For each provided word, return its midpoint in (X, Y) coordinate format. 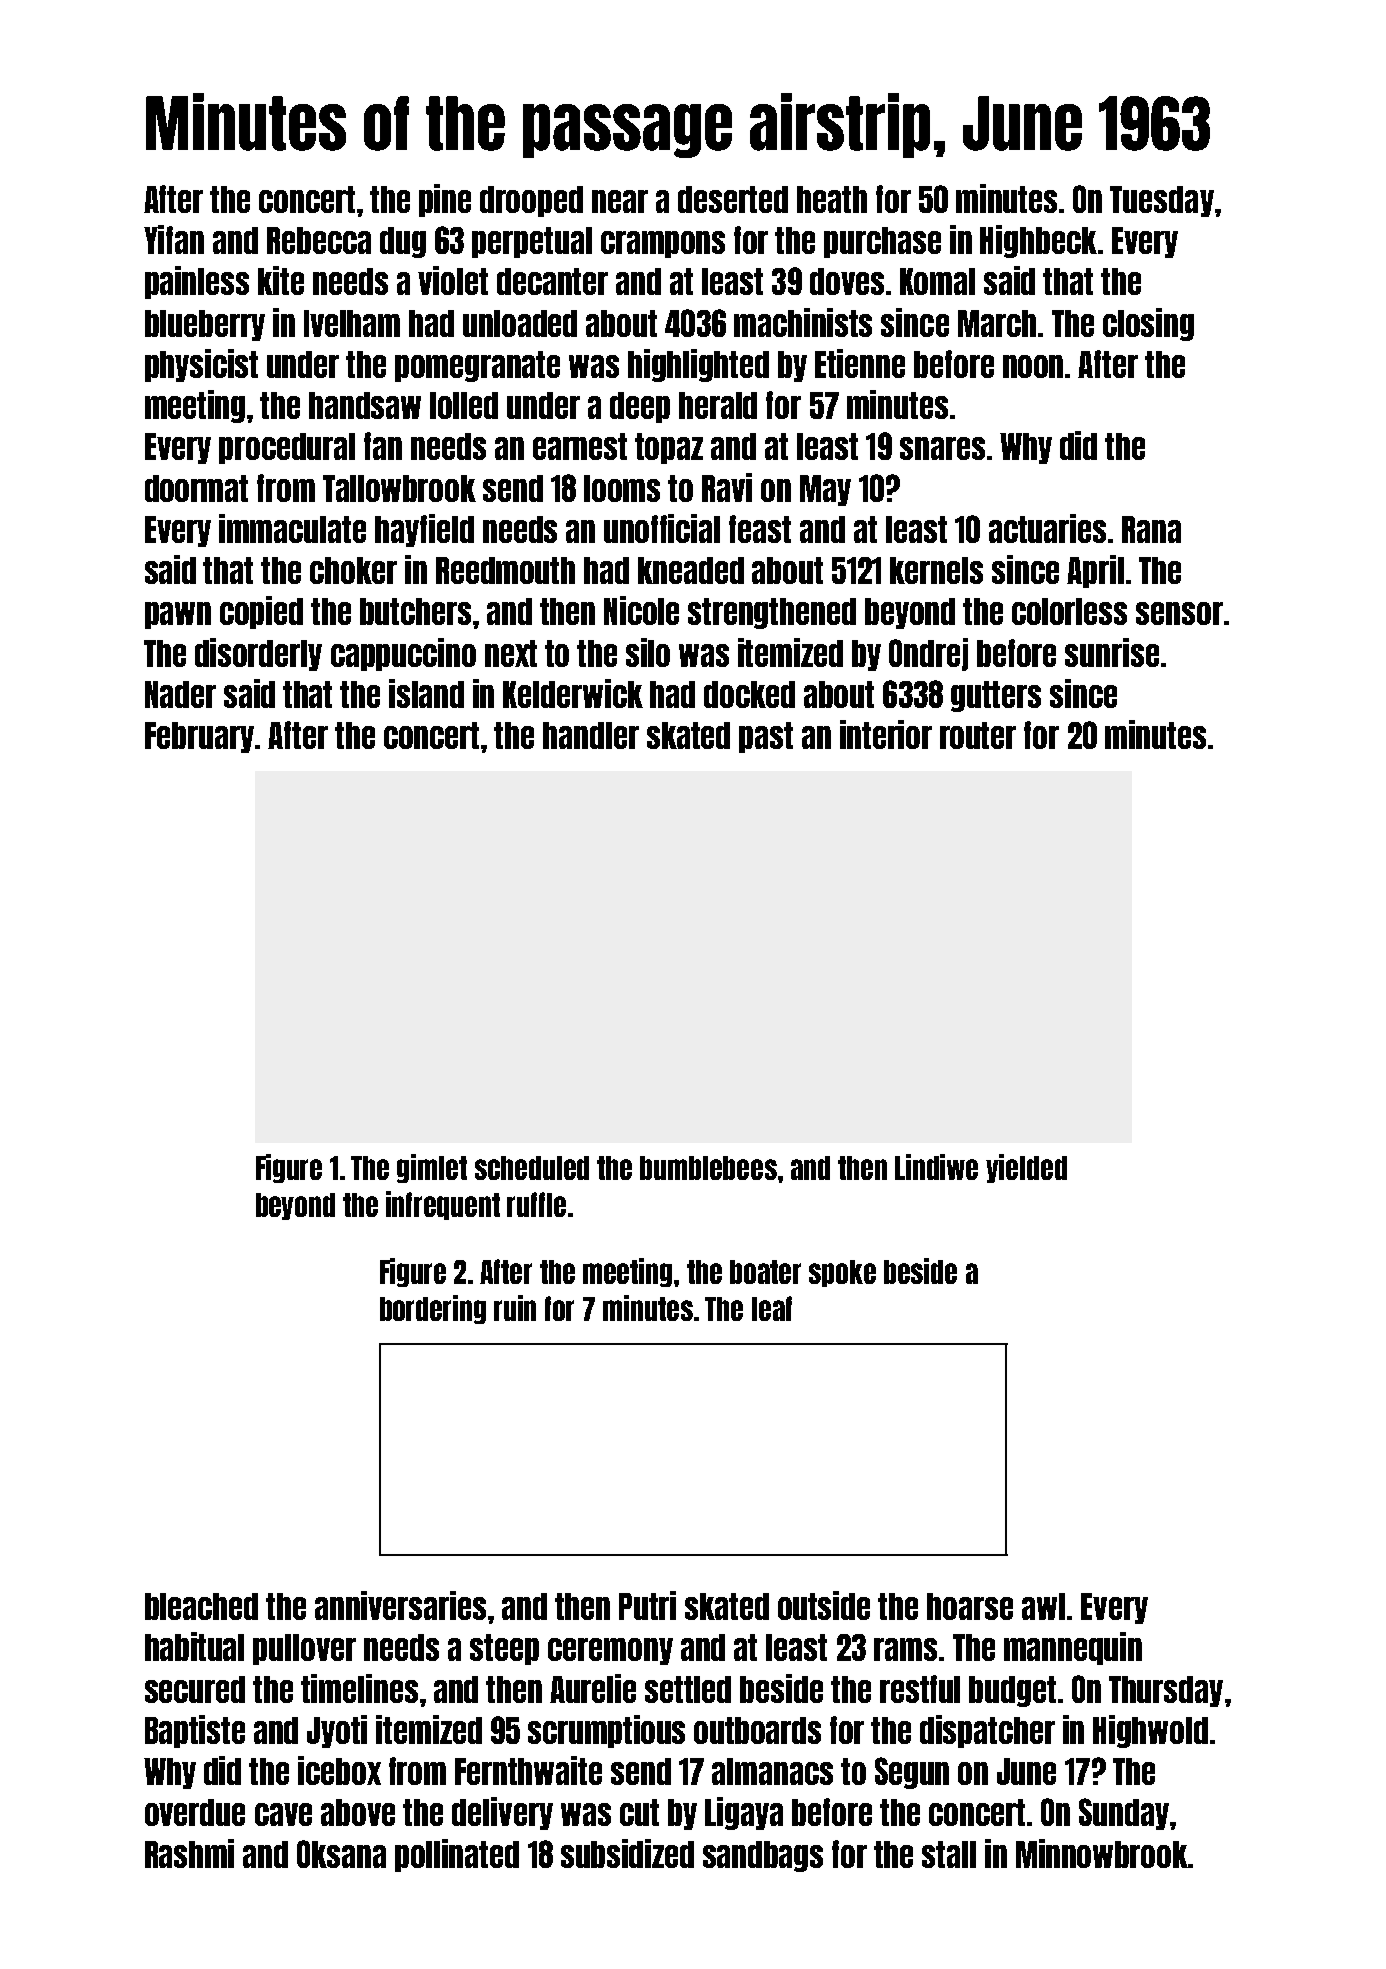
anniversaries (400, 1605)
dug (403, 242)
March (997, 323)
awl (1043, 1606)
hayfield (424, 530)
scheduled (532, 1168)
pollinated (457, 1855)
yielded (1026, 1168)
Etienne (860, 363)
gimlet (432, 1168)
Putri (647, 1605)
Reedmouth (505, 570)
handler (591, 735)
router (978, 735)
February (199, 737)
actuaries (1047, 528)
